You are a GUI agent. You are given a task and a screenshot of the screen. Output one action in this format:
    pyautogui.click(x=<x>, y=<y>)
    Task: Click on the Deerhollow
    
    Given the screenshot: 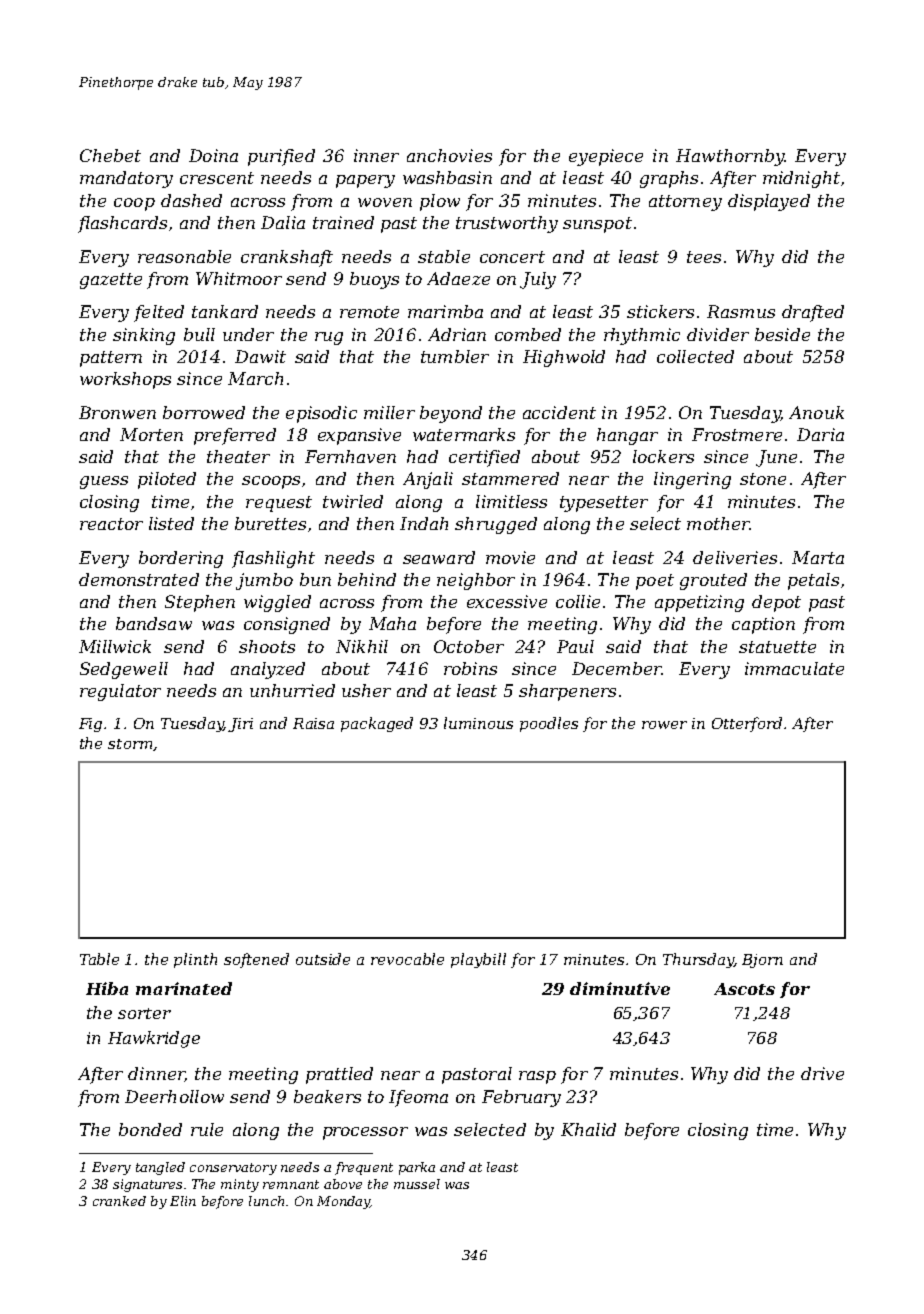 What is the action you would take?
    pyautogui.click(x=174, y=1096)
